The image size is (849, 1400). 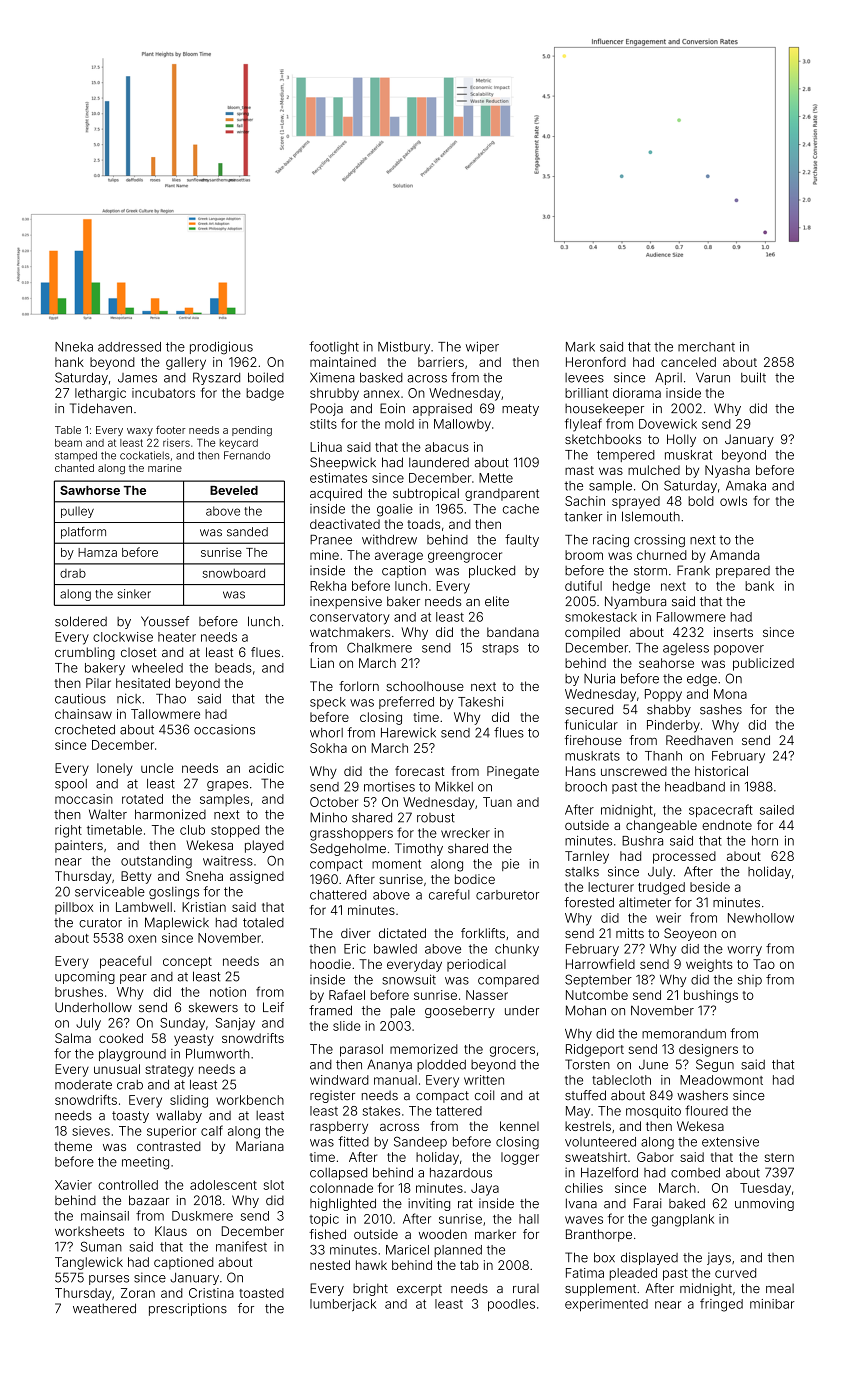 I want to click on Tao, so click(x=764, y=964).
